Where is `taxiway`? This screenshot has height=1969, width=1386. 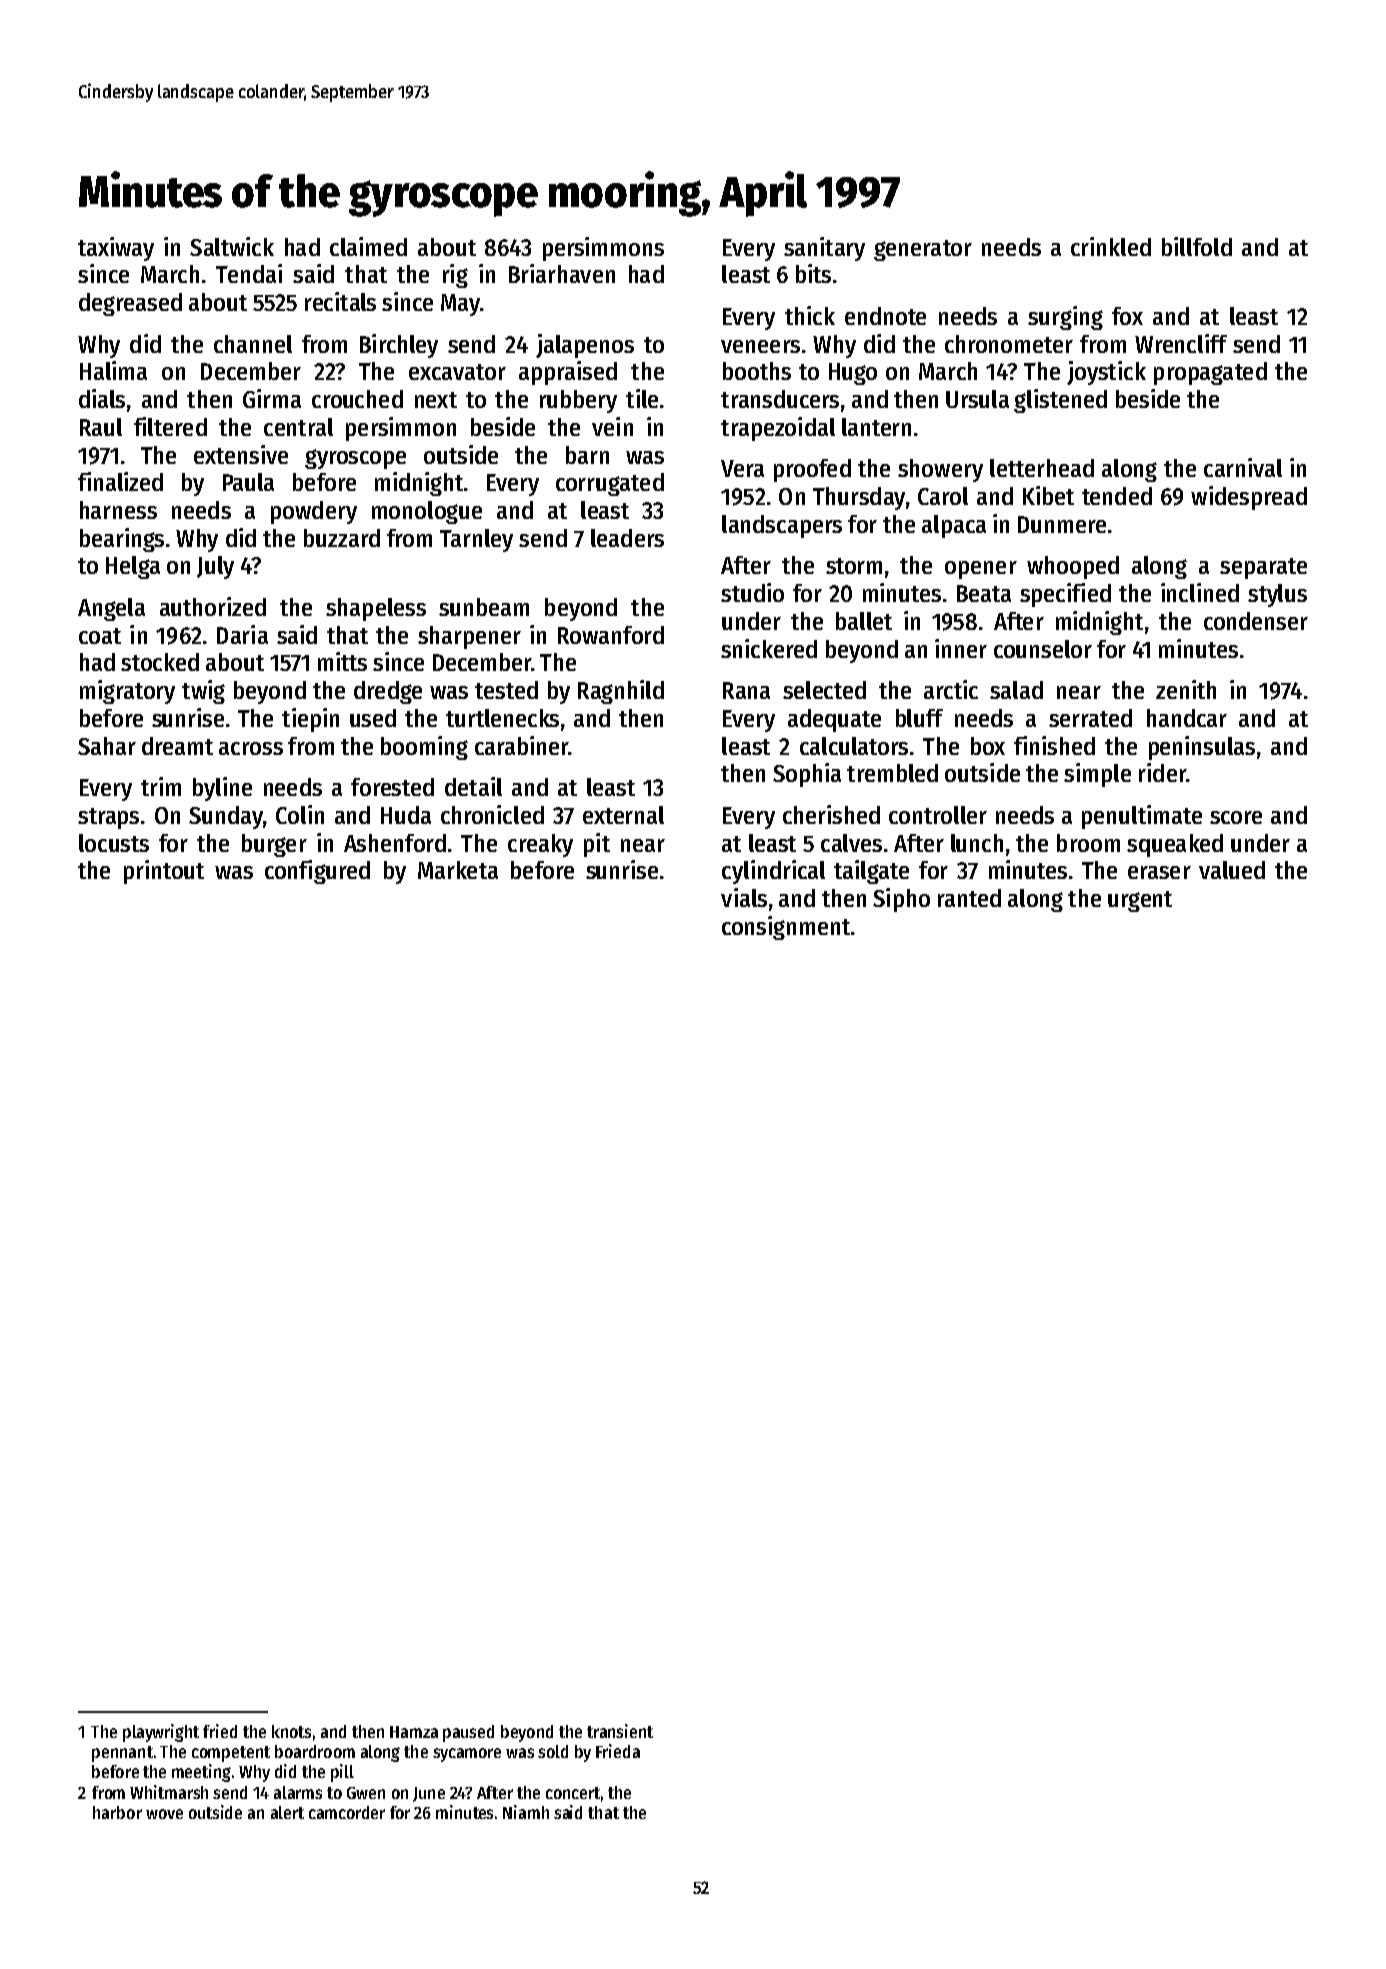
taxiway is located at coordinates (116, 249).
